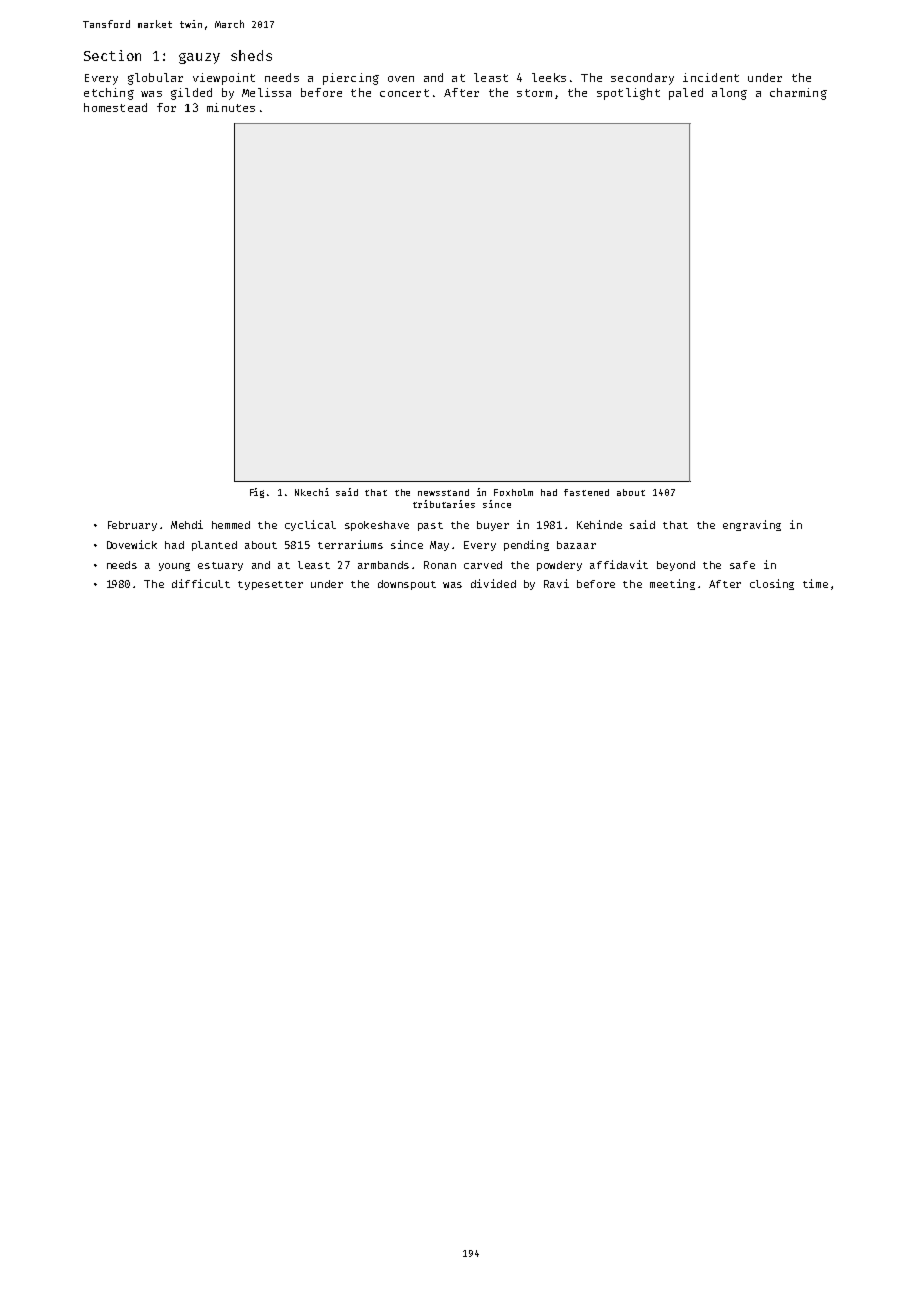 This page has width=924, height=1308. I want to click on closing, so click(772, 584).
